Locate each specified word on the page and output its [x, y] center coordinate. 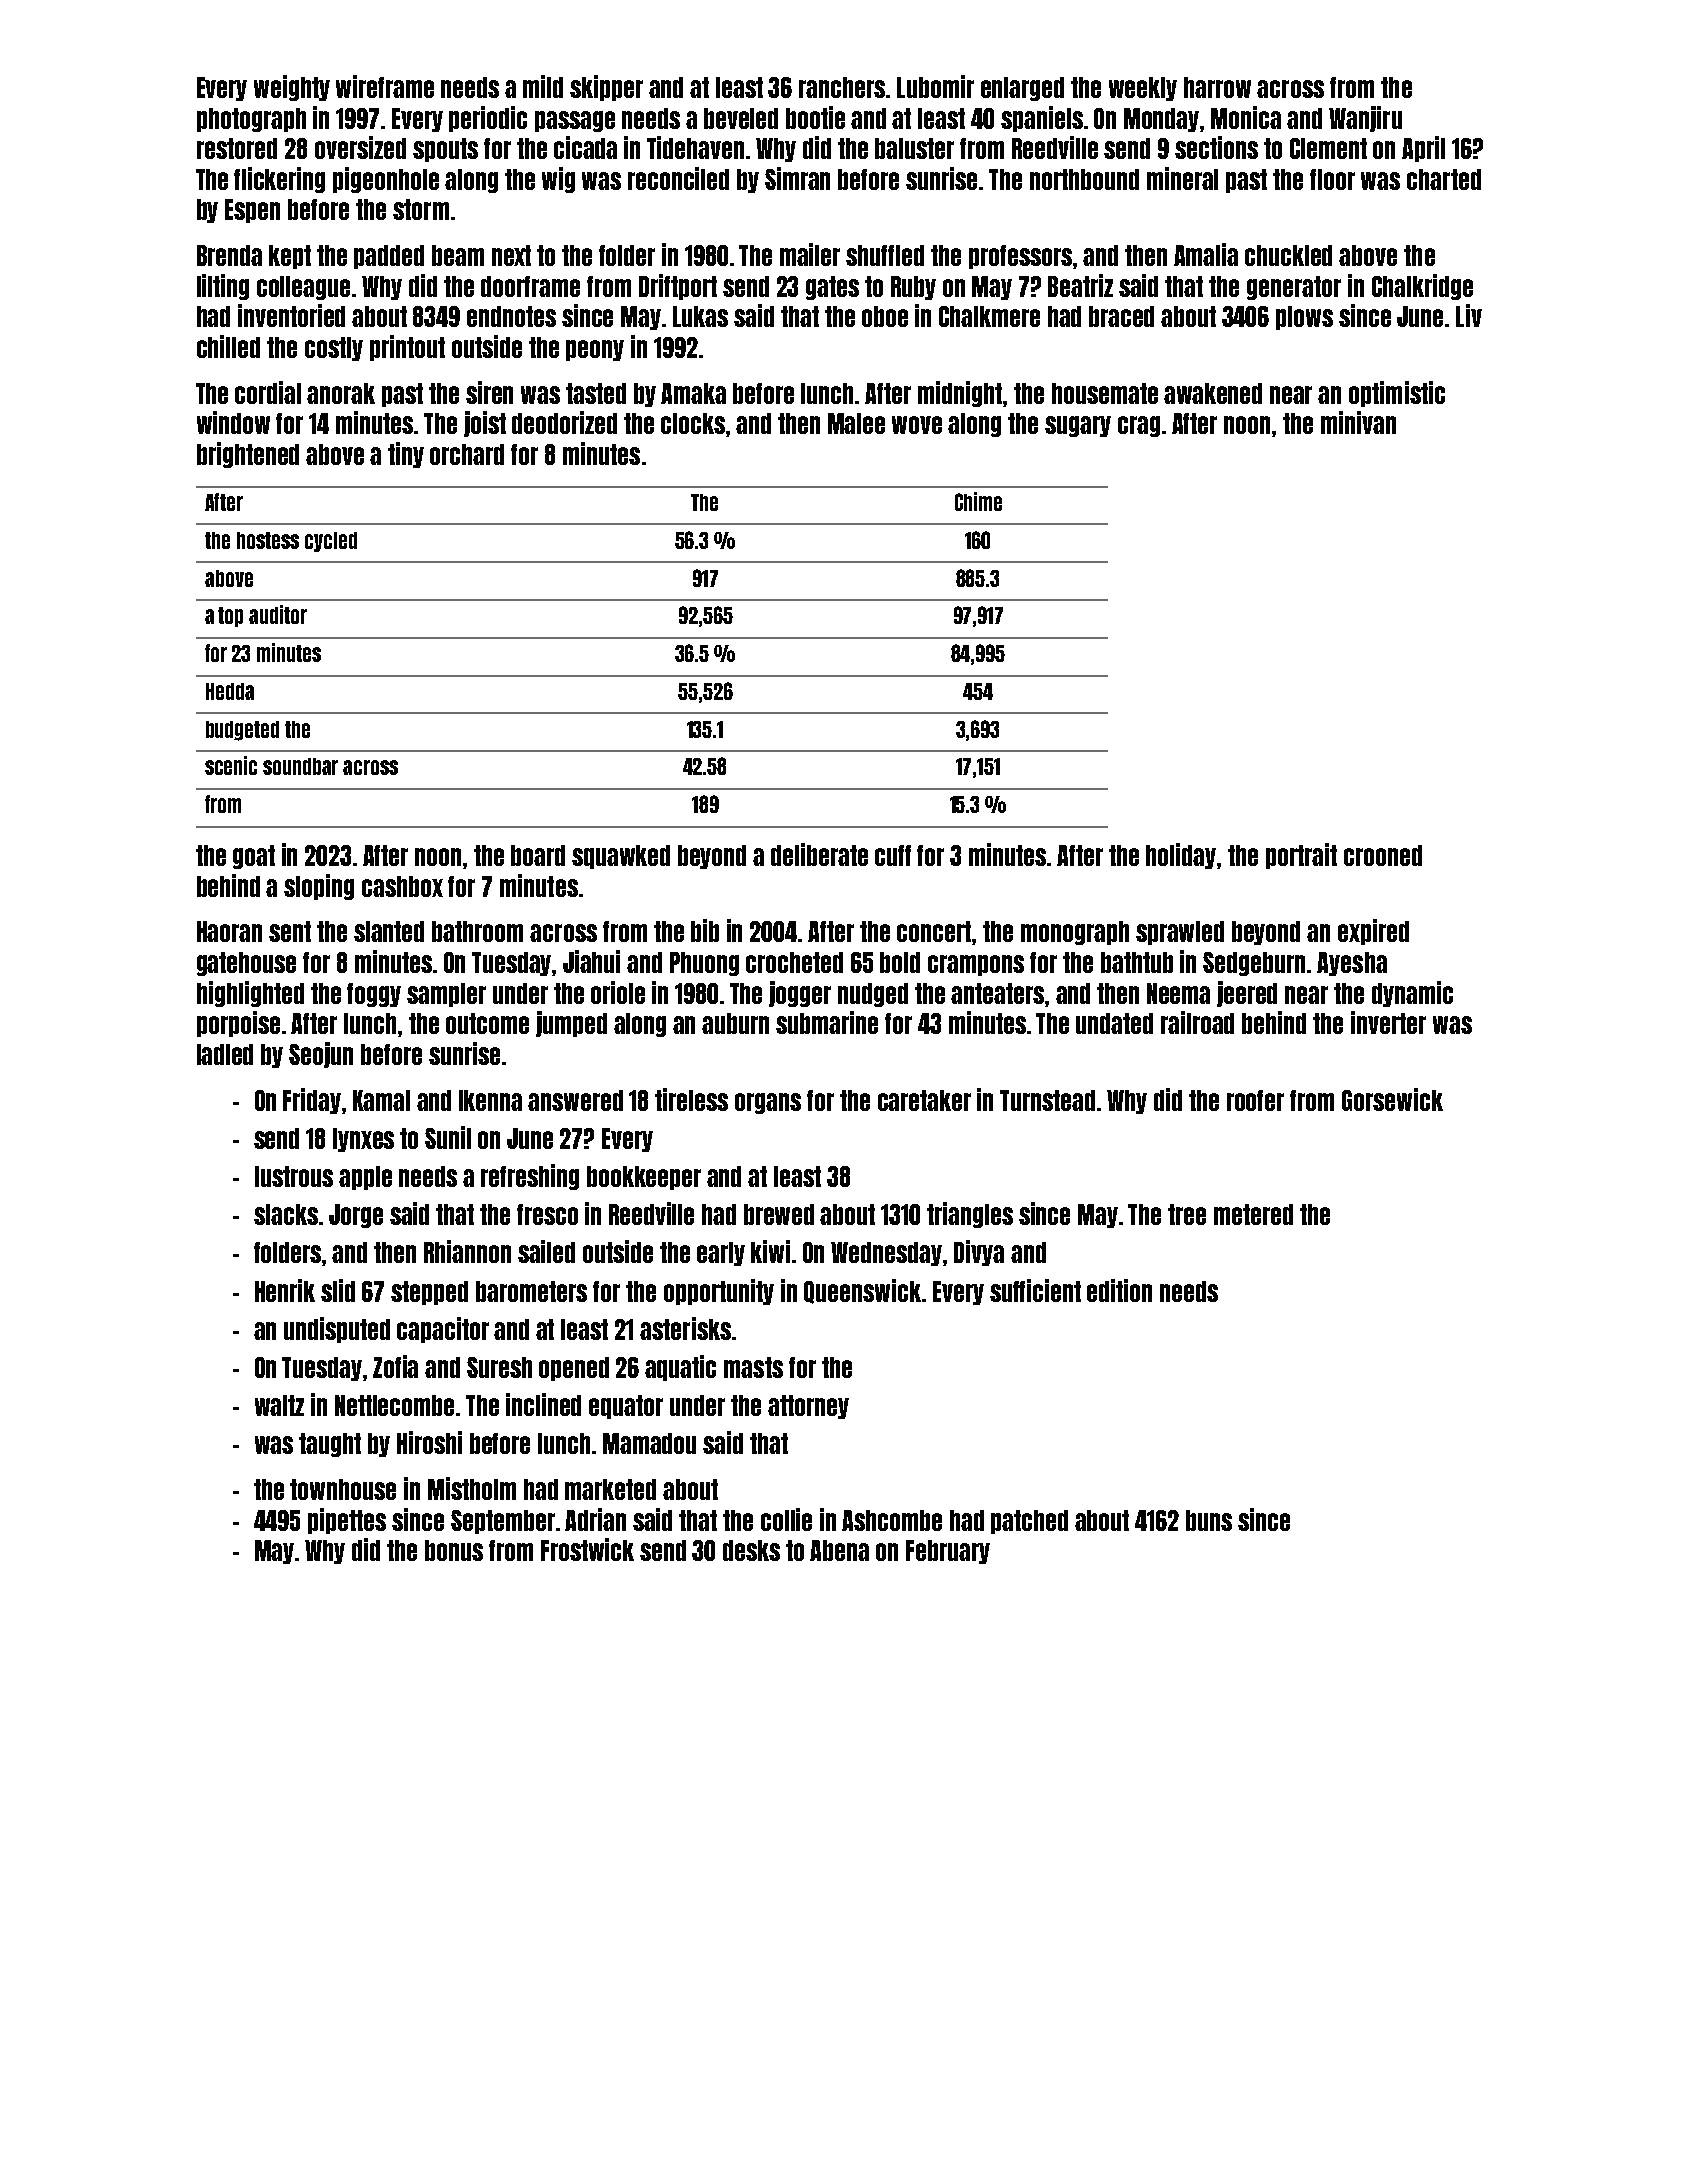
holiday [1181, 856]
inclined [543, 1404]
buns [1209, 1520]
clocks [693, 423]
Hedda [230, 691]
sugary [1078, 426]
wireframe [385, 86]
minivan [1358, 422]
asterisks [685, 1328]
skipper [606, 88]
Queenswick [862, 1291]
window [233, 422]
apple [365, 1178]
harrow [1217, 87]
